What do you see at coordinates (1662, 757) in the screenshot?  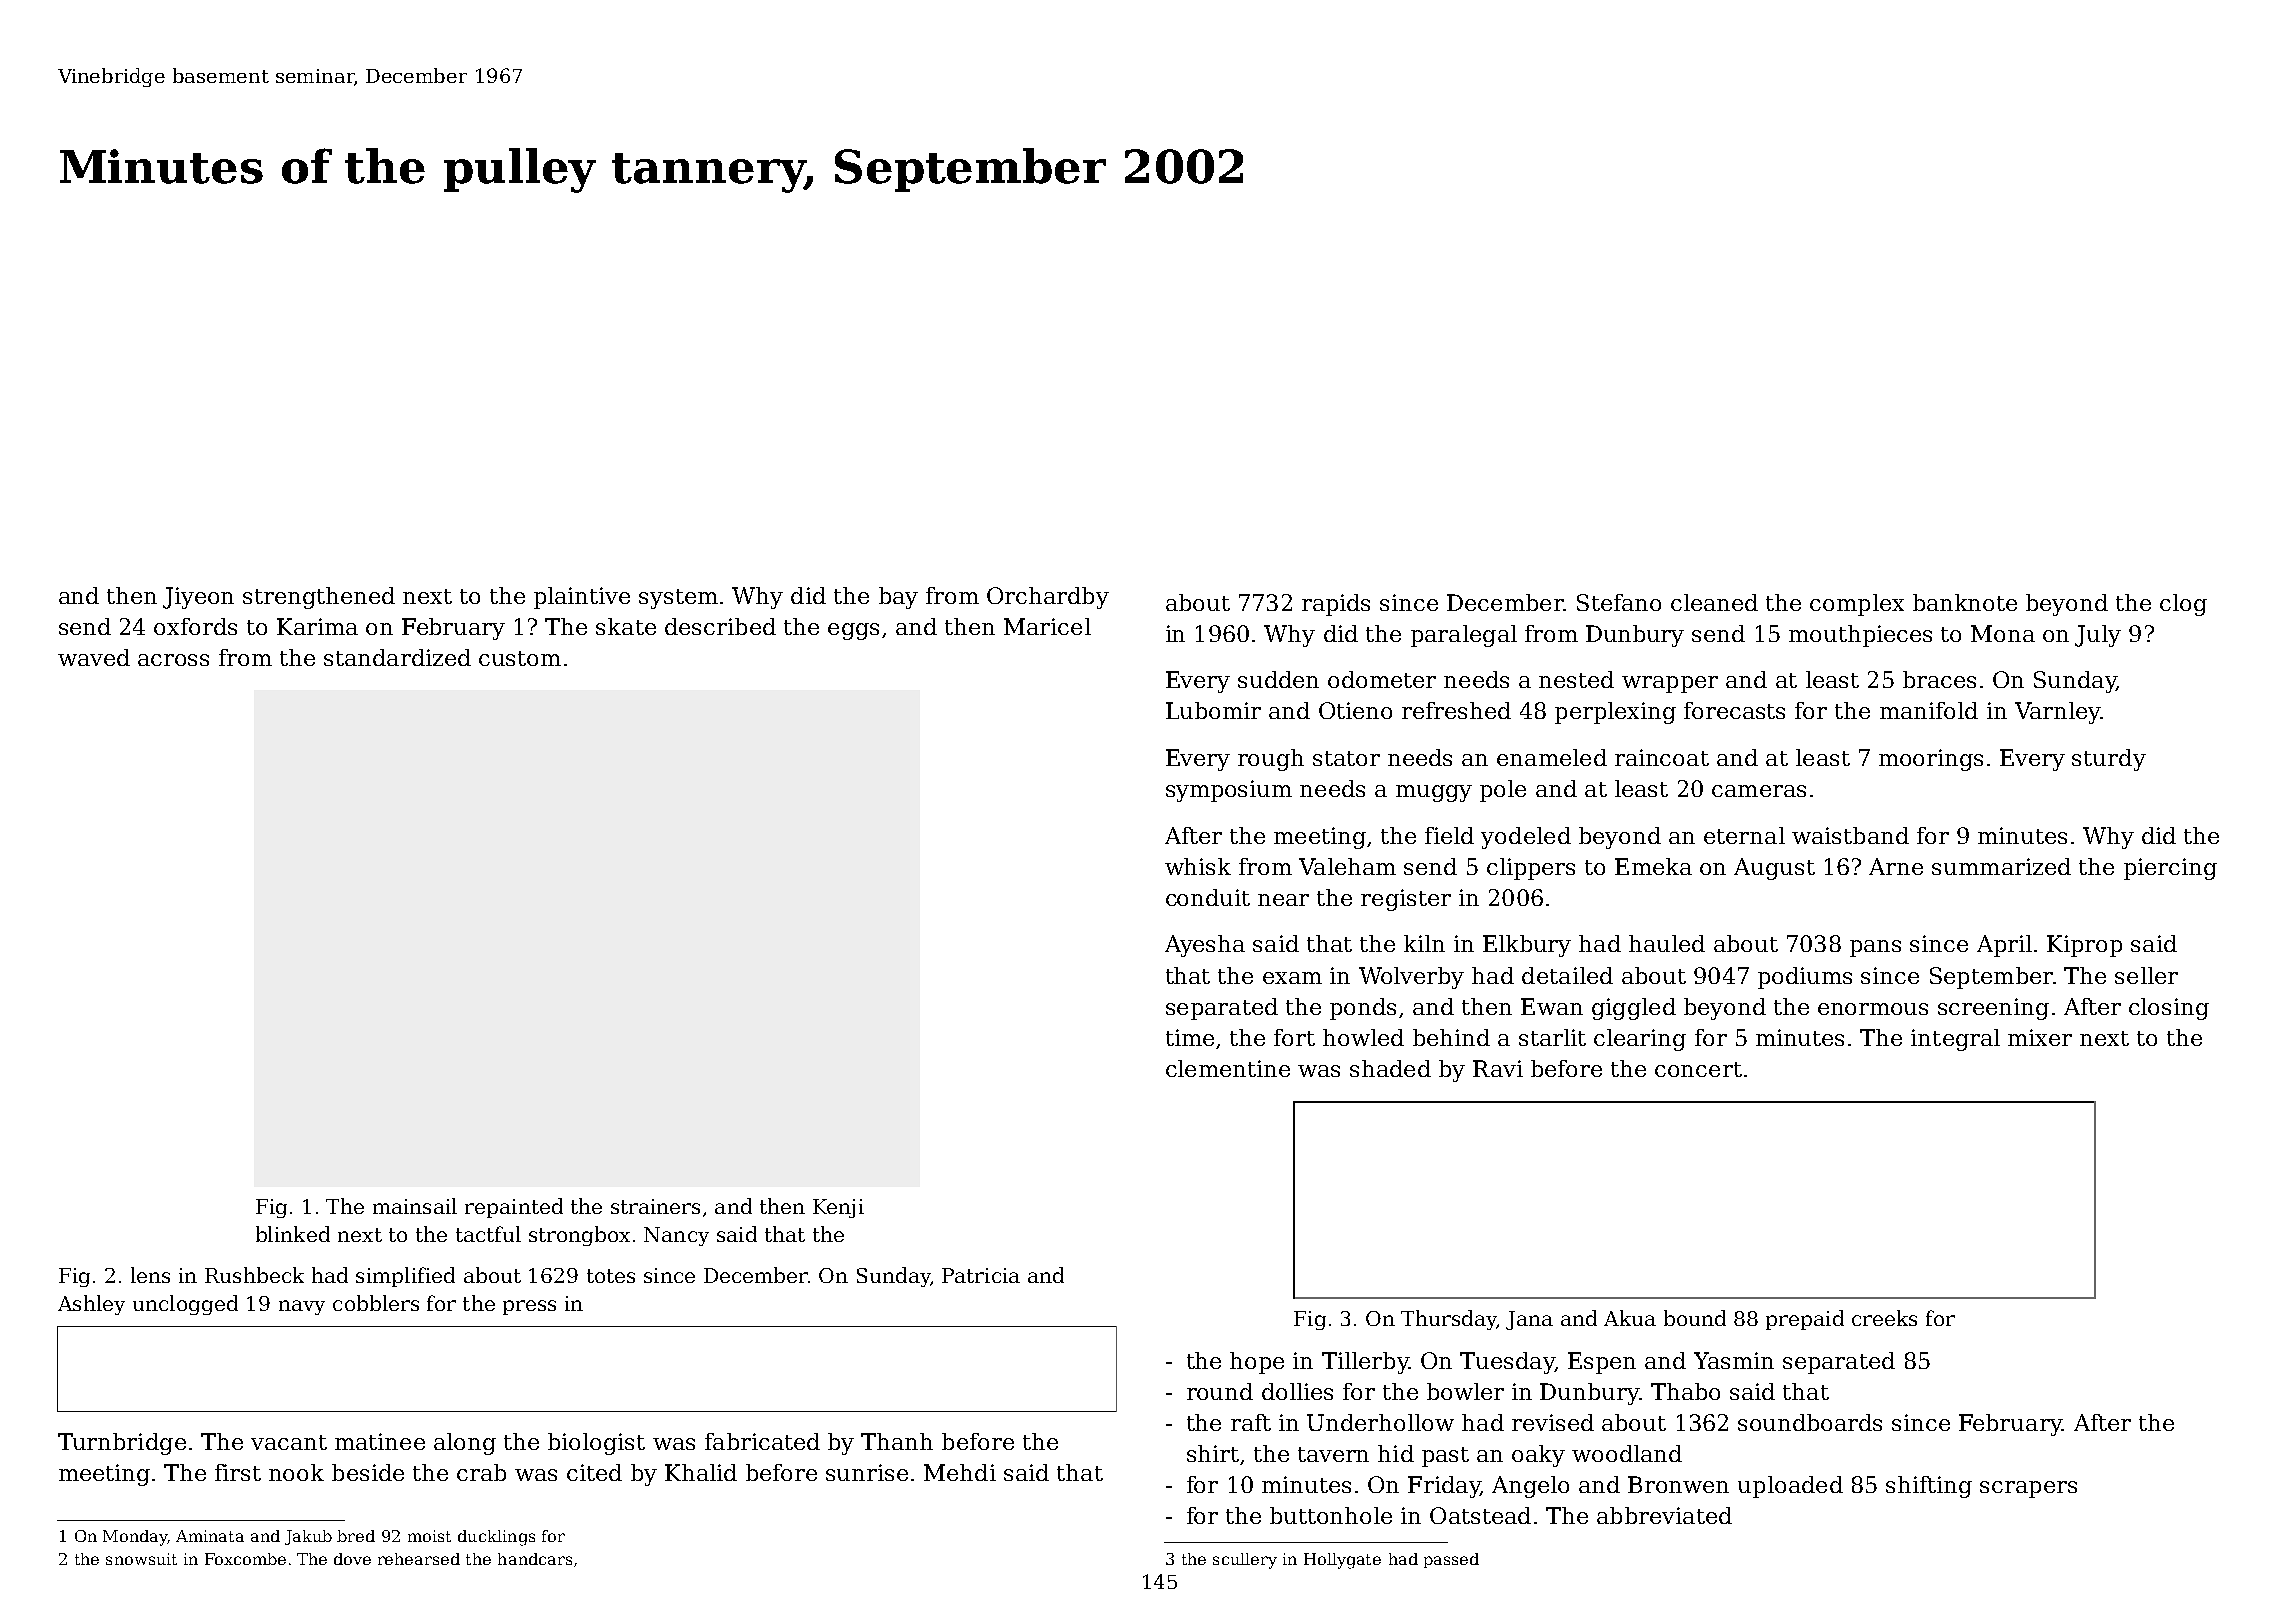 I see `raincoat` at bounding box center [1662, 757].
